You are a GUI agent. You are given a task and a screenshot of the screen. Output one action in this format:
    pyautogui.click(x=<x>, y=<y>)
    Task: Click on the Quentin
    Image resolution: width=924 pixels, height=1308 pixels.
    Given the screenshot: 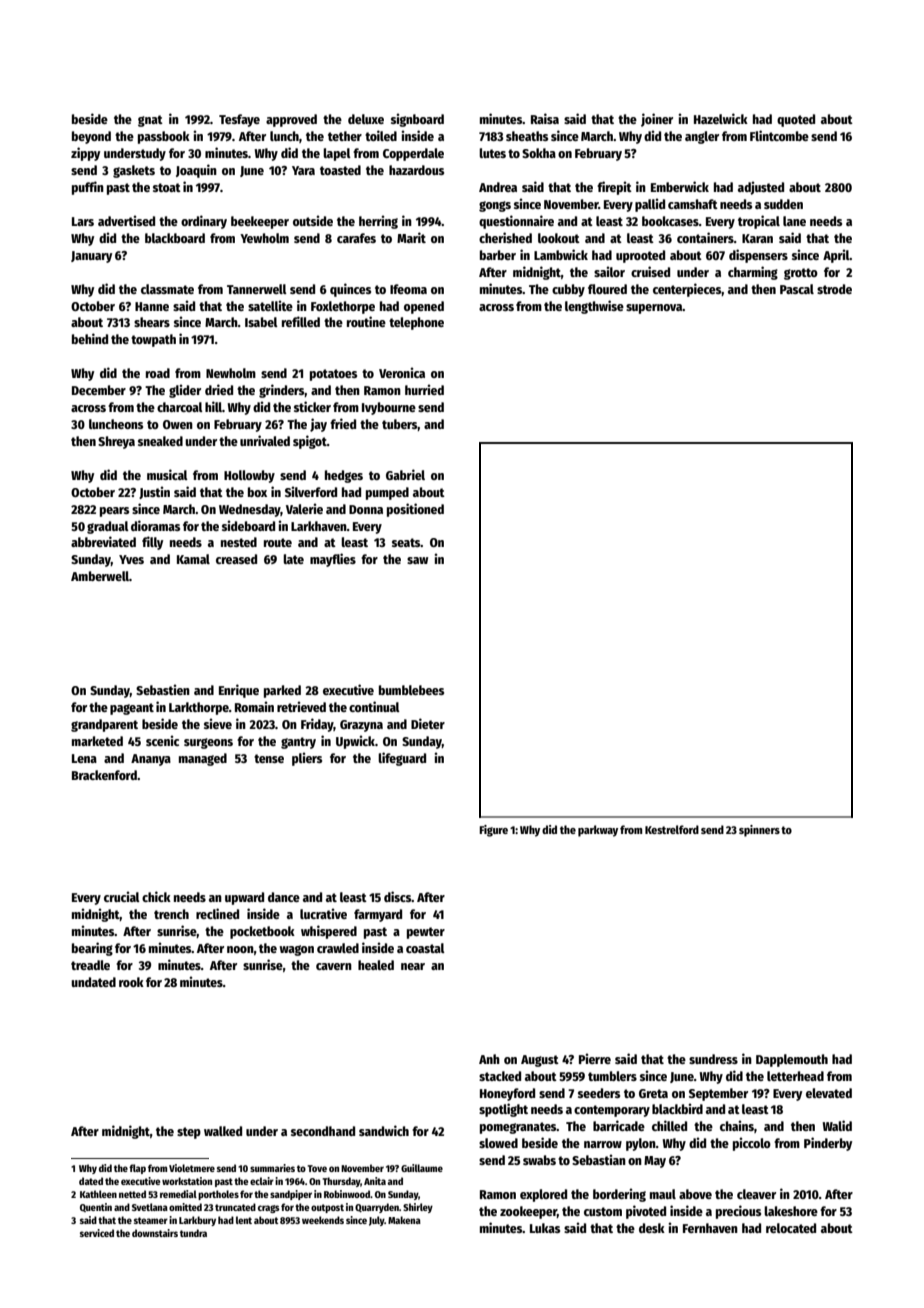 What is the action you would take?
    pyautogui.click(x=96, y=1207)
